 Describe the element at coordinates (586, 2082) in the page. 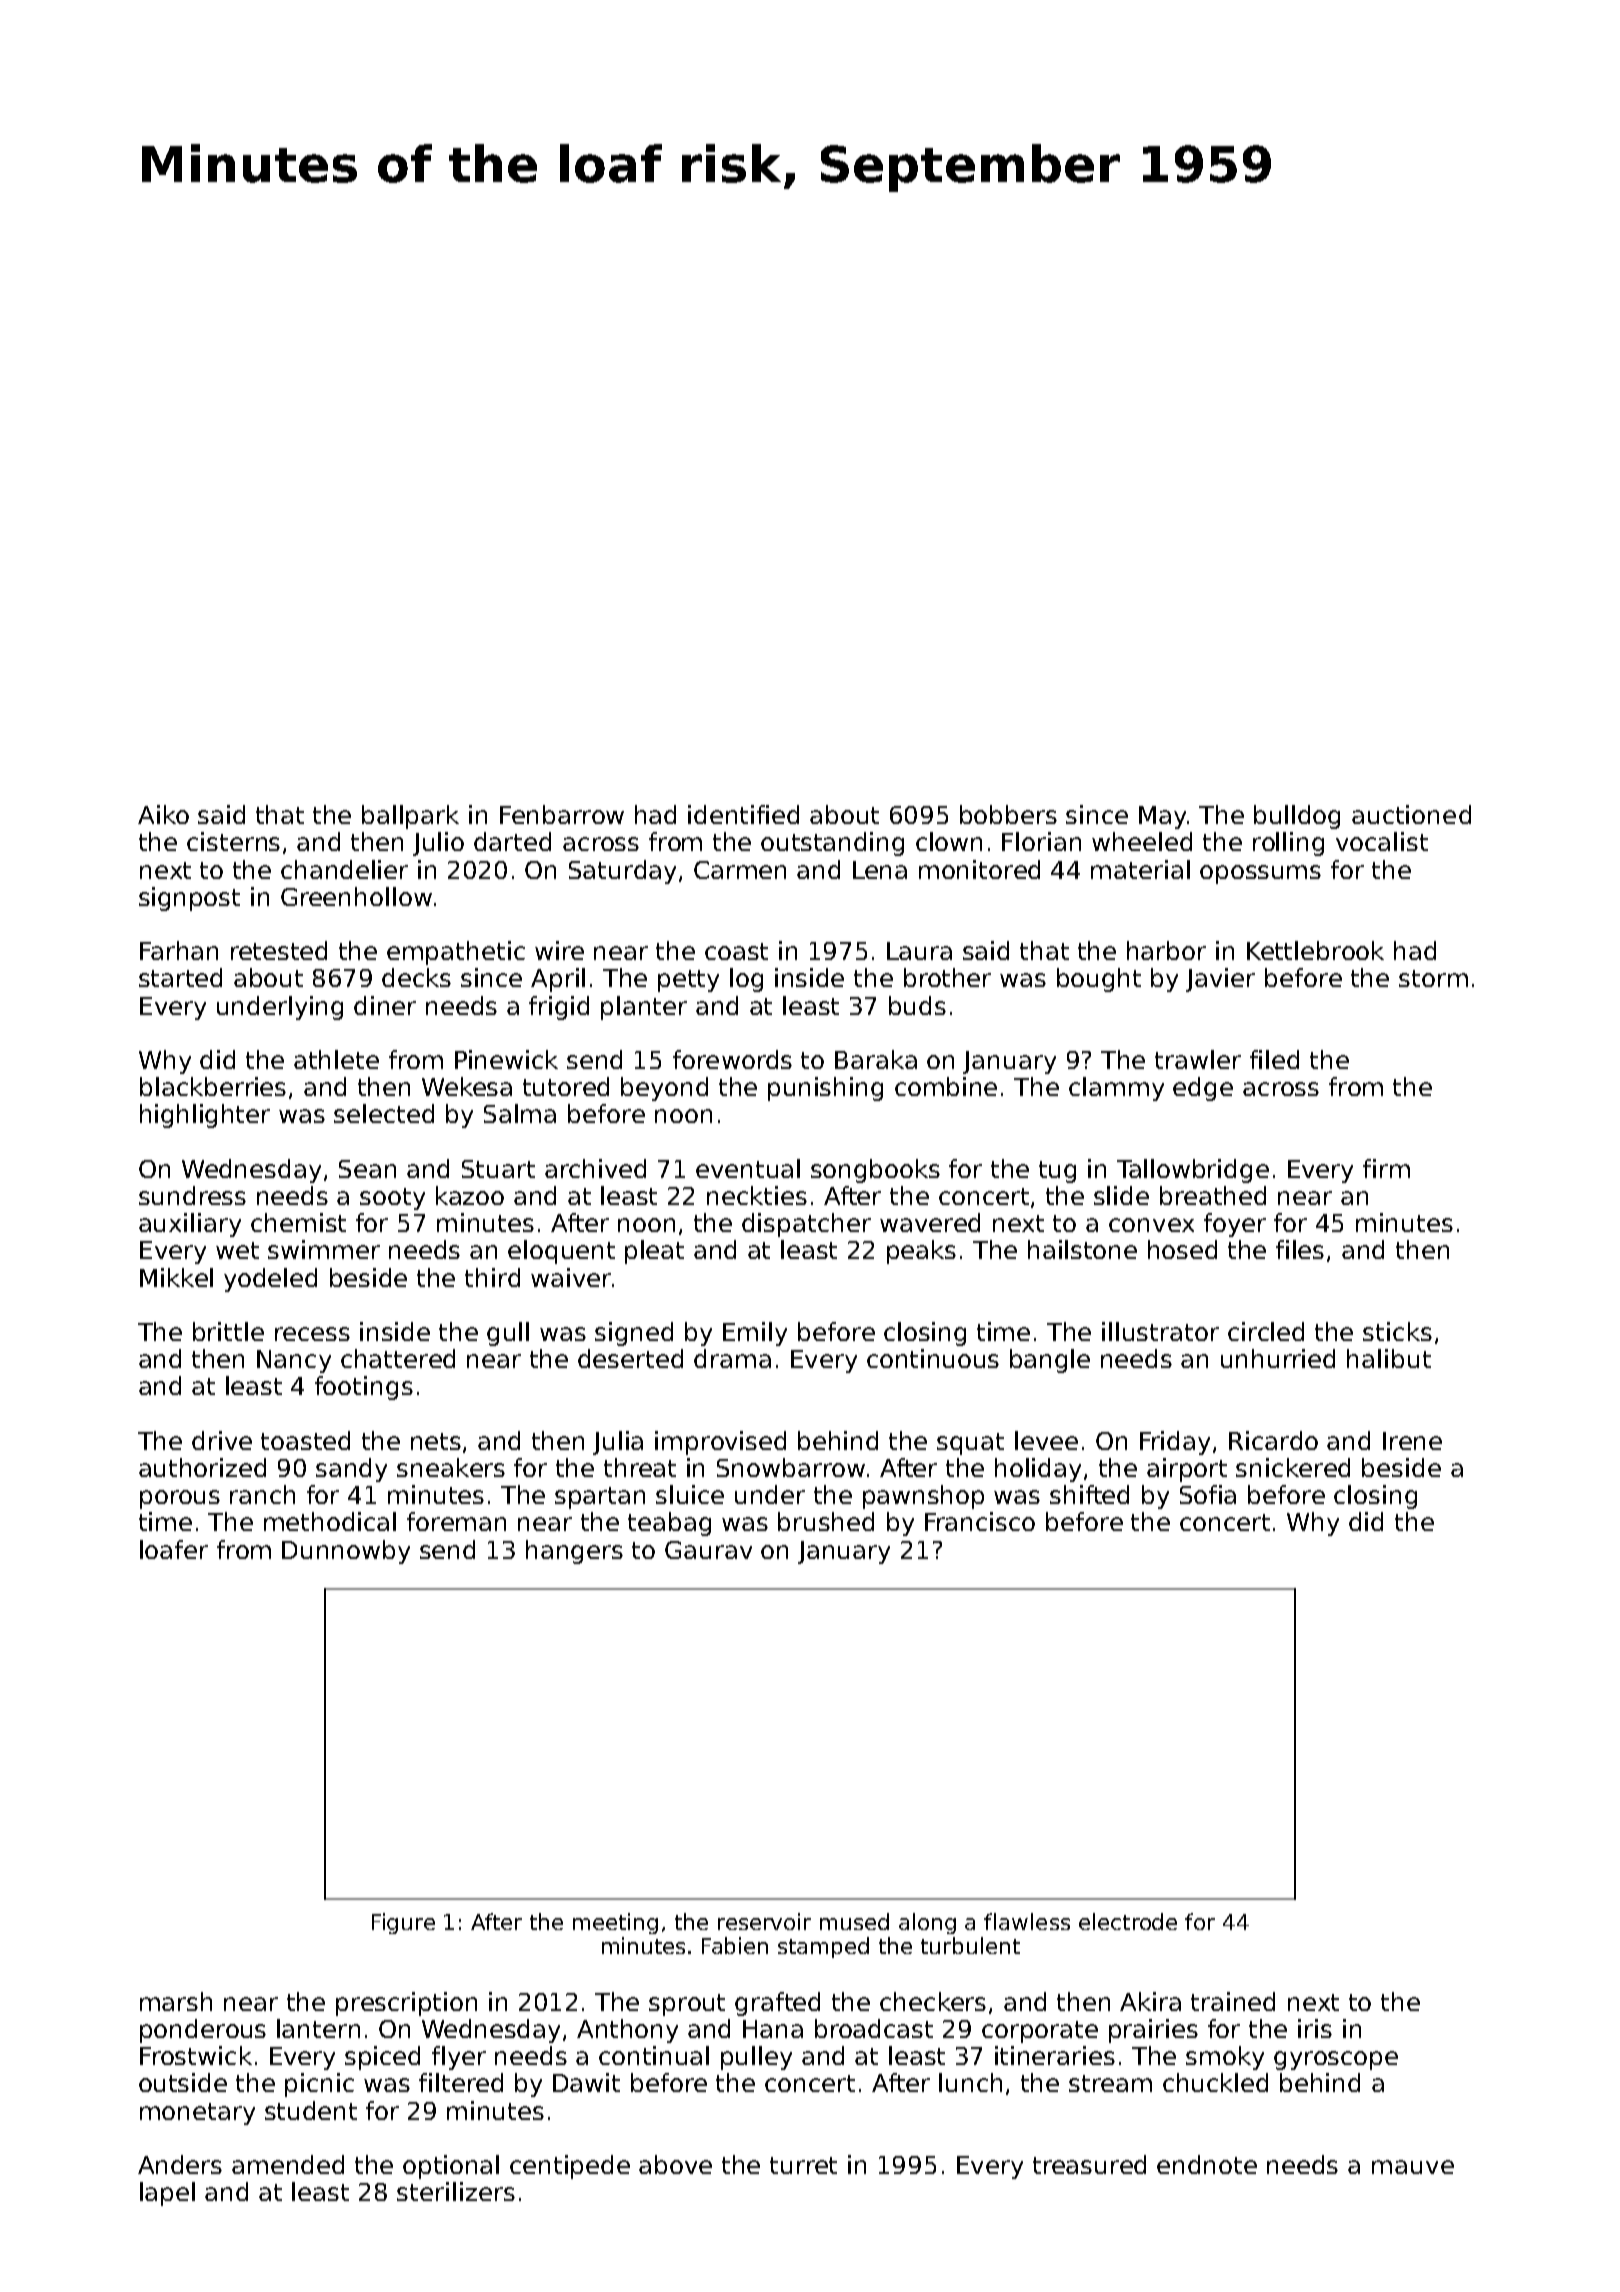

I see `Dawit` at that location.
